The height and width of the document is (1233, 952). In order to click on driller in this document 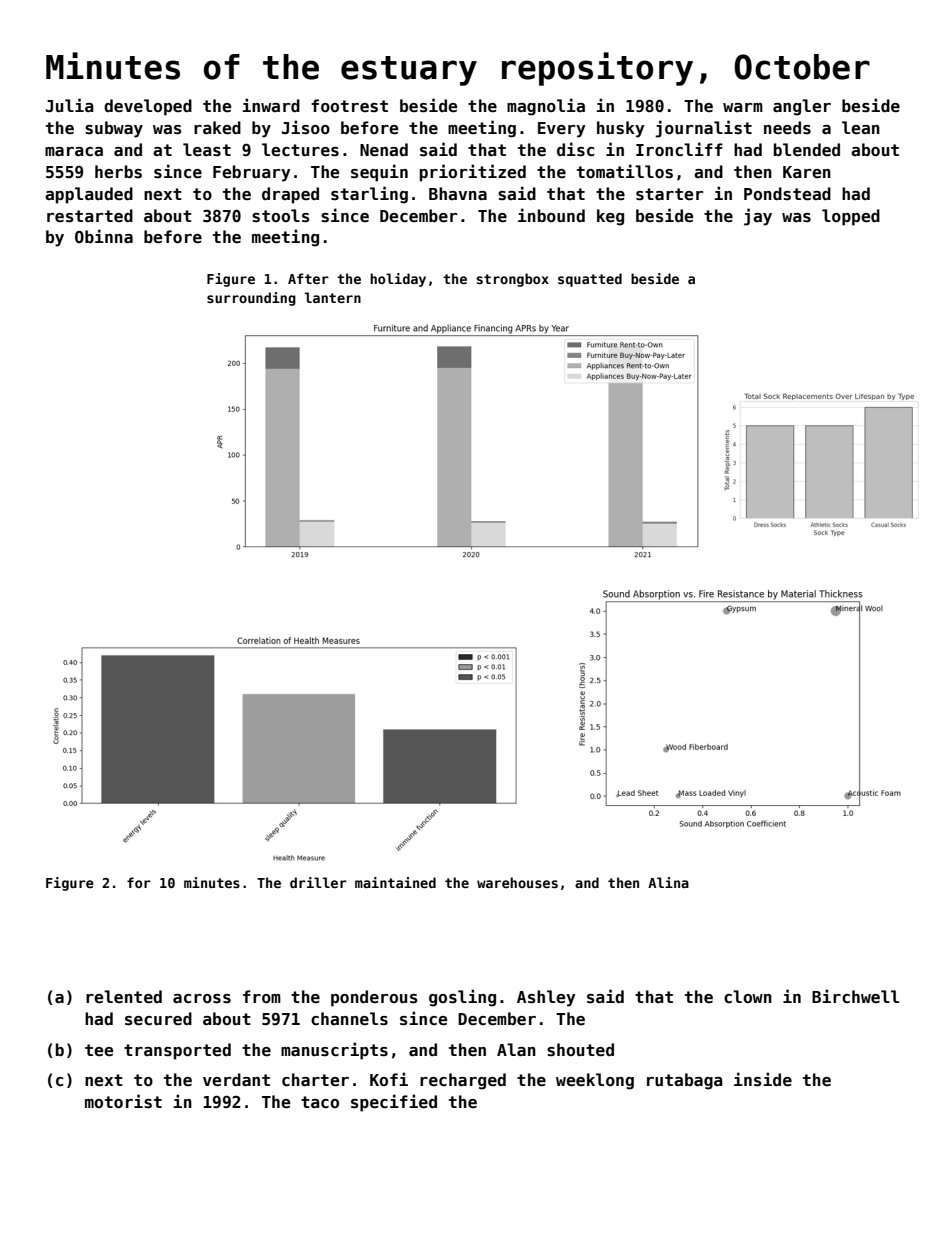, I will do `click(318, 882)`.
